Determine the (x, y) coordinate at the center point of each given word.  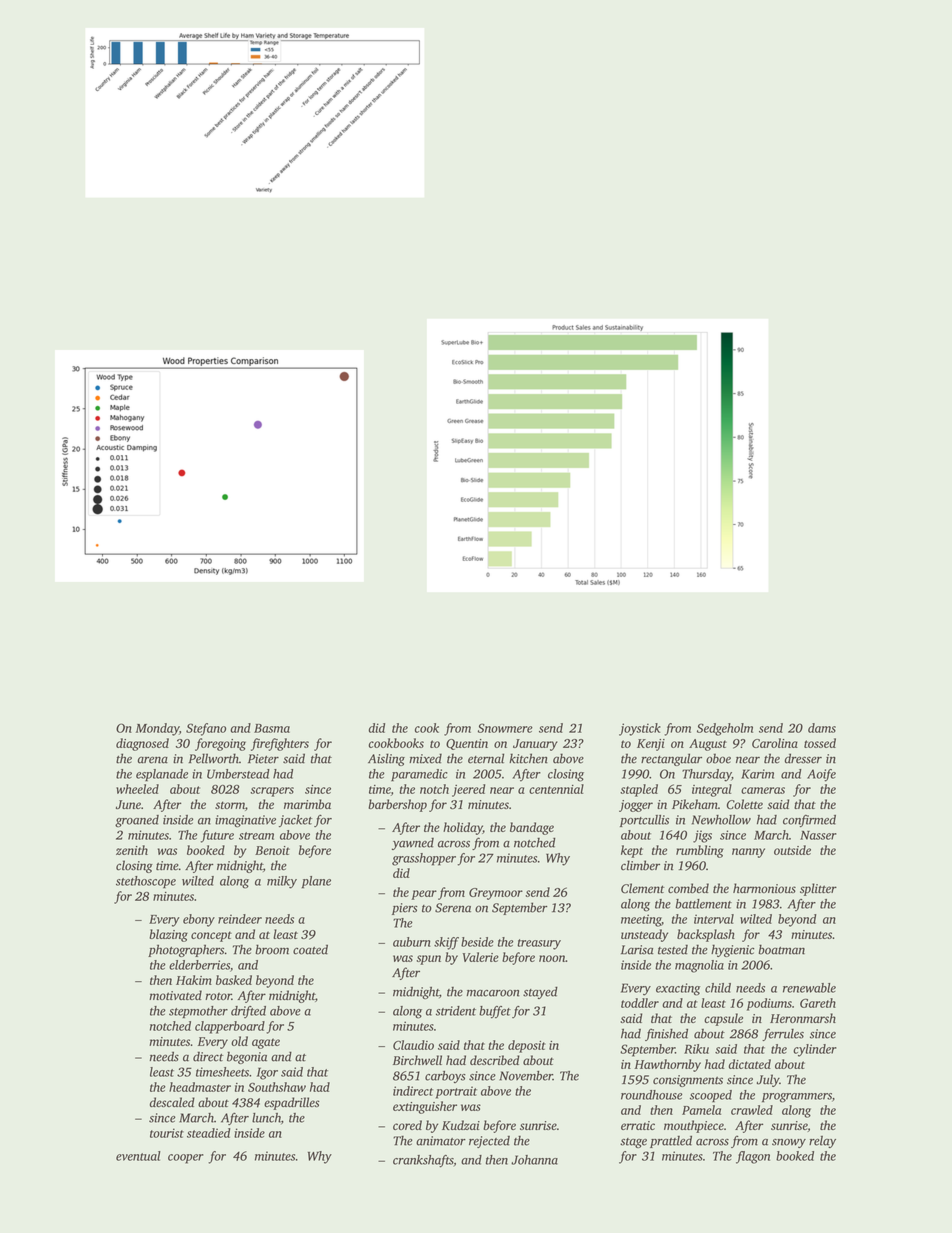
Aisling (386, 759)
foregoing (220, 744)
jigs (702, 836)
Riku (696, 1049)
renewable (809, 988)
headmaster (200, 1087)
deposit (527, 1046)
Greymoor (496, 894)
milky (282, 882)
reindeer (240, 919)
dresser (803, 758)
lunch (266, 1118)
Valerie (480, 957)
